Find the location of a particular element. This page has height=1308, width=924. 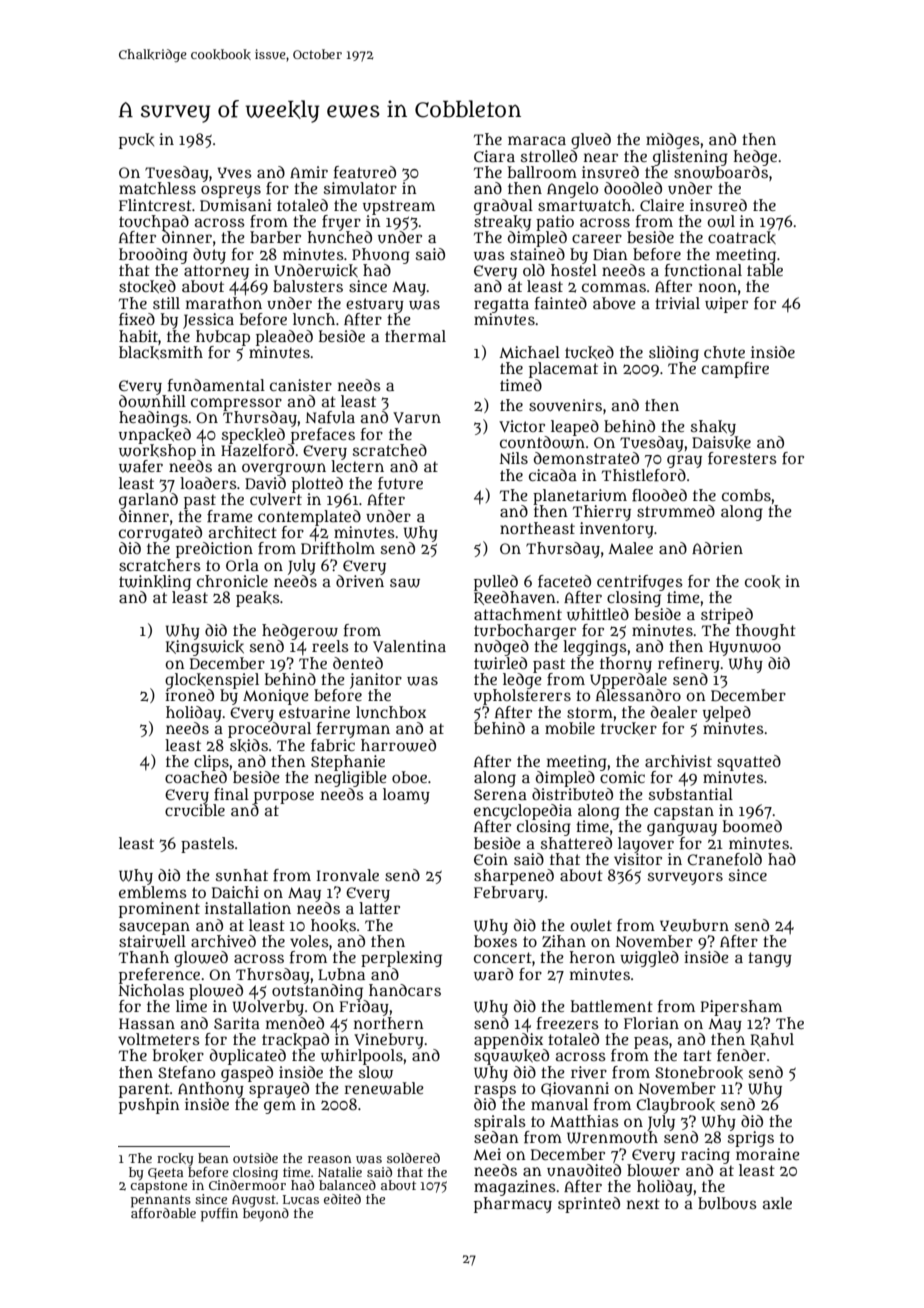

coatrack is located at coordinates (742, 237).
